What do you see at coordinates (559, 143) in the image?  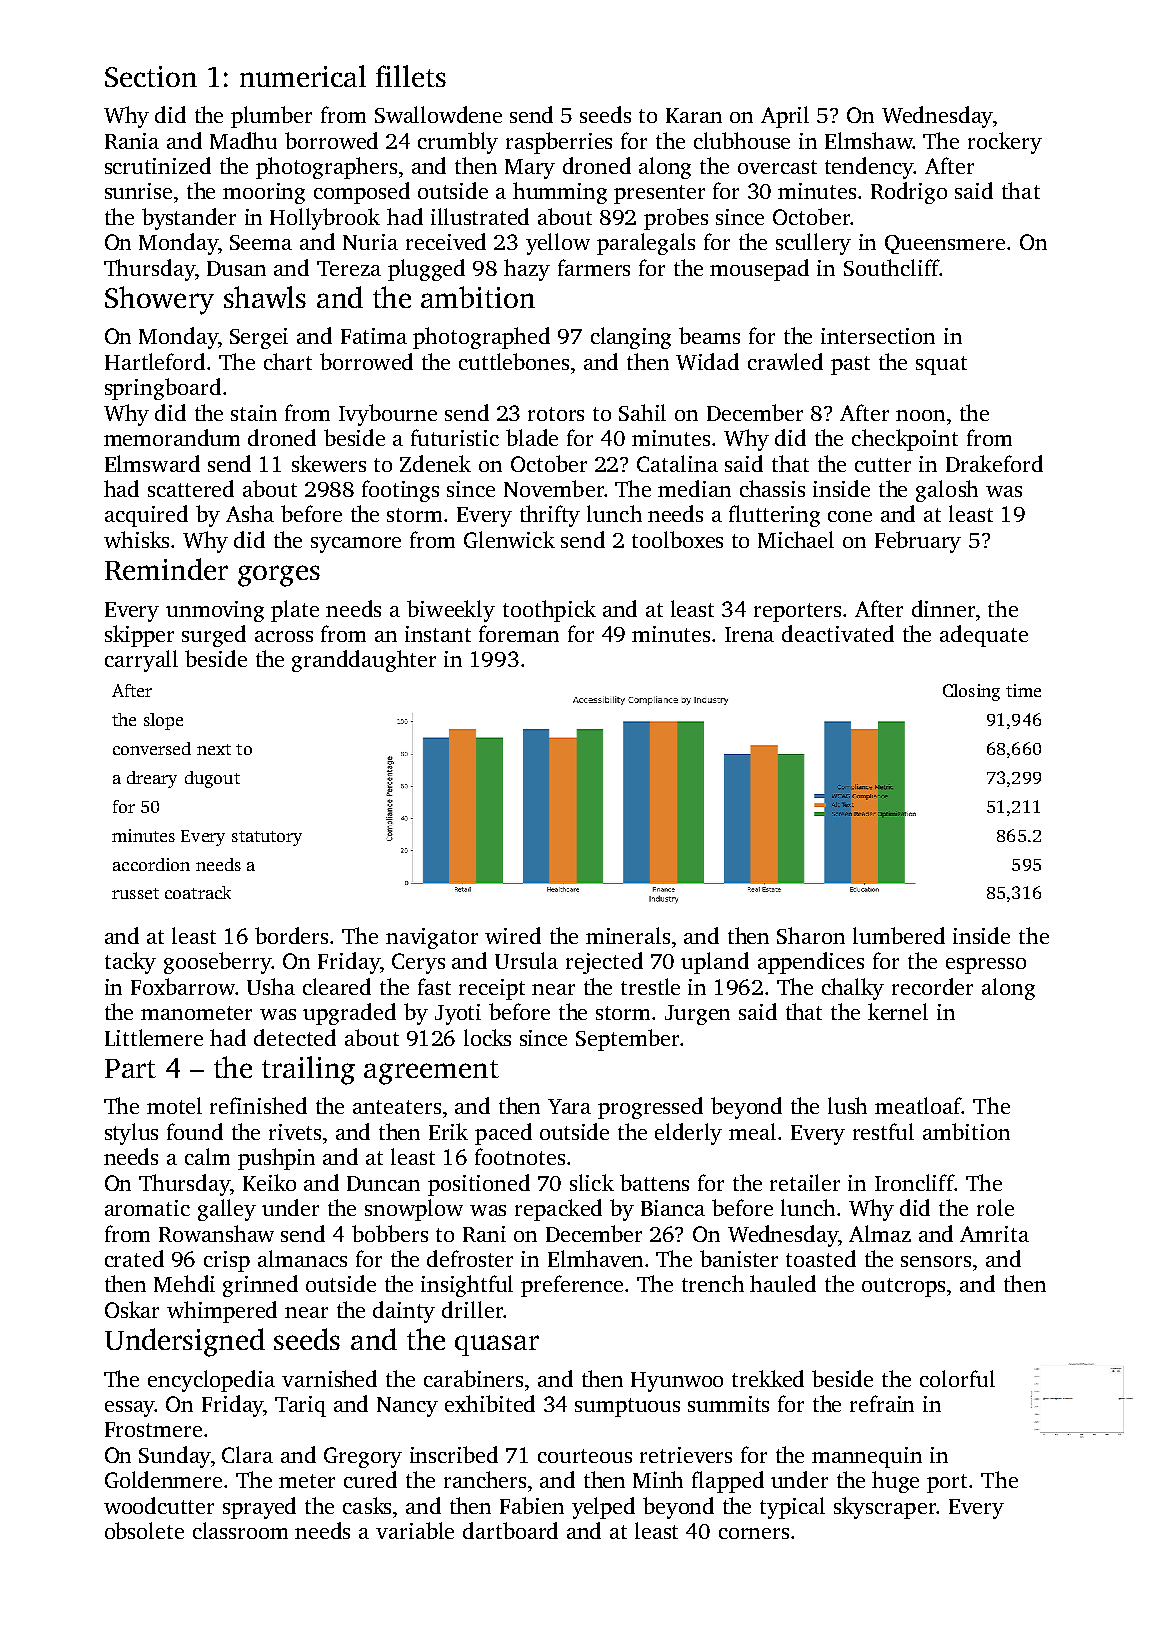 I see `raspberries` at bounding box center [559, 143].
